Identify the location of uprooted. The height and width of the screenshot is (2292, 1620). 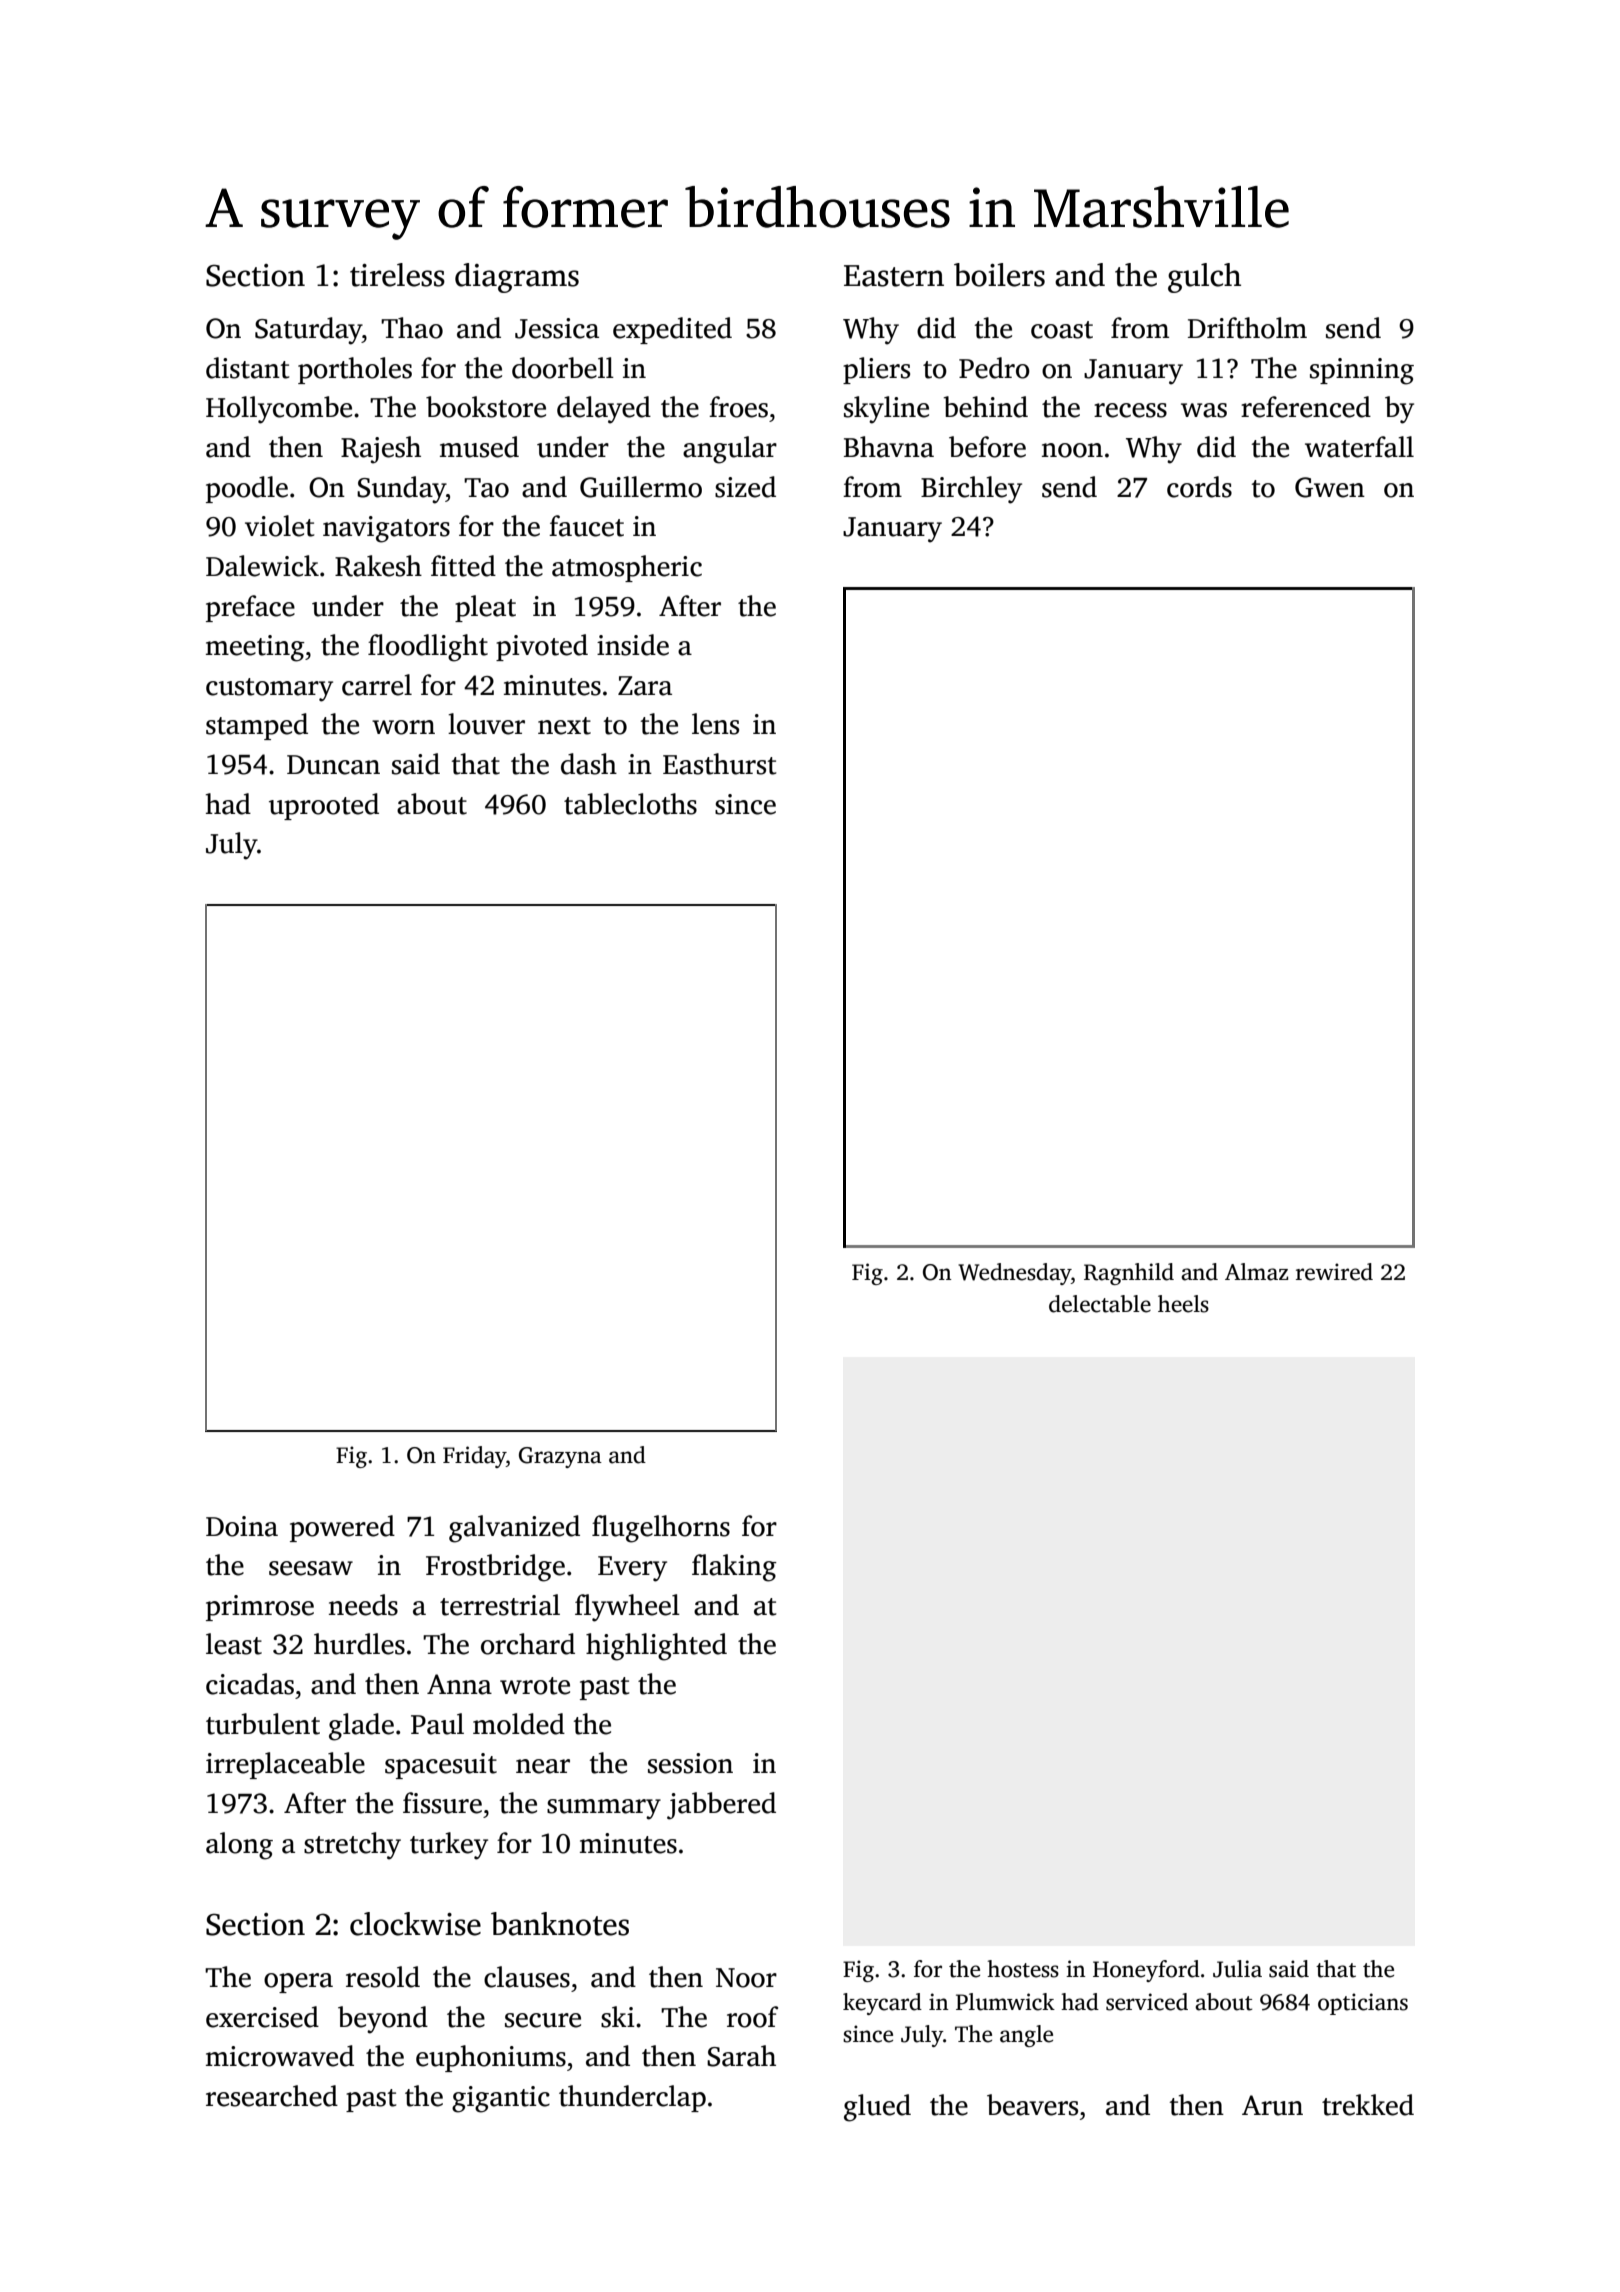
(324, 806).
